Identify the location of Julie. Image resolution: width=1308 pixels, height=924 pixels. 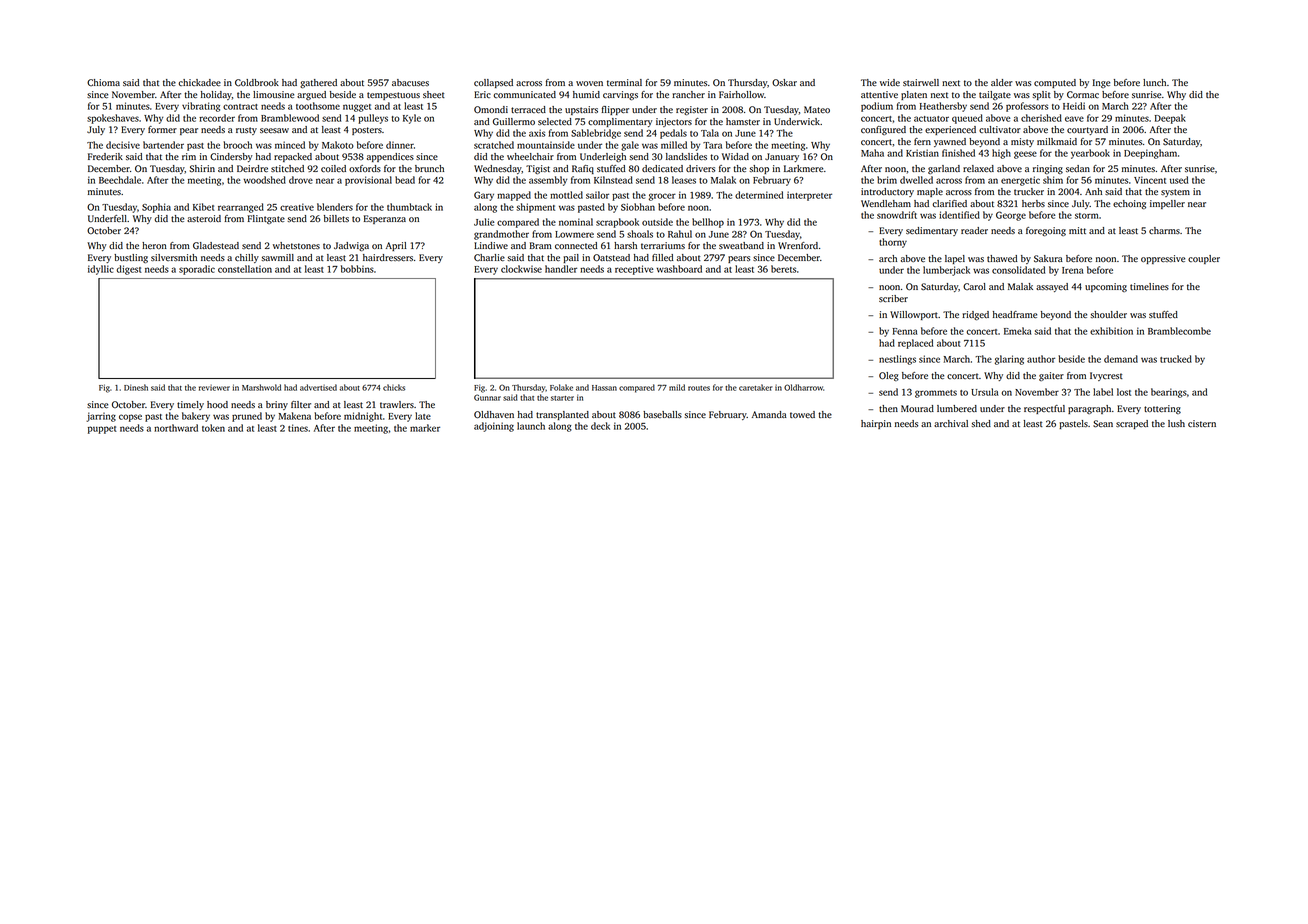
(484, 222).
